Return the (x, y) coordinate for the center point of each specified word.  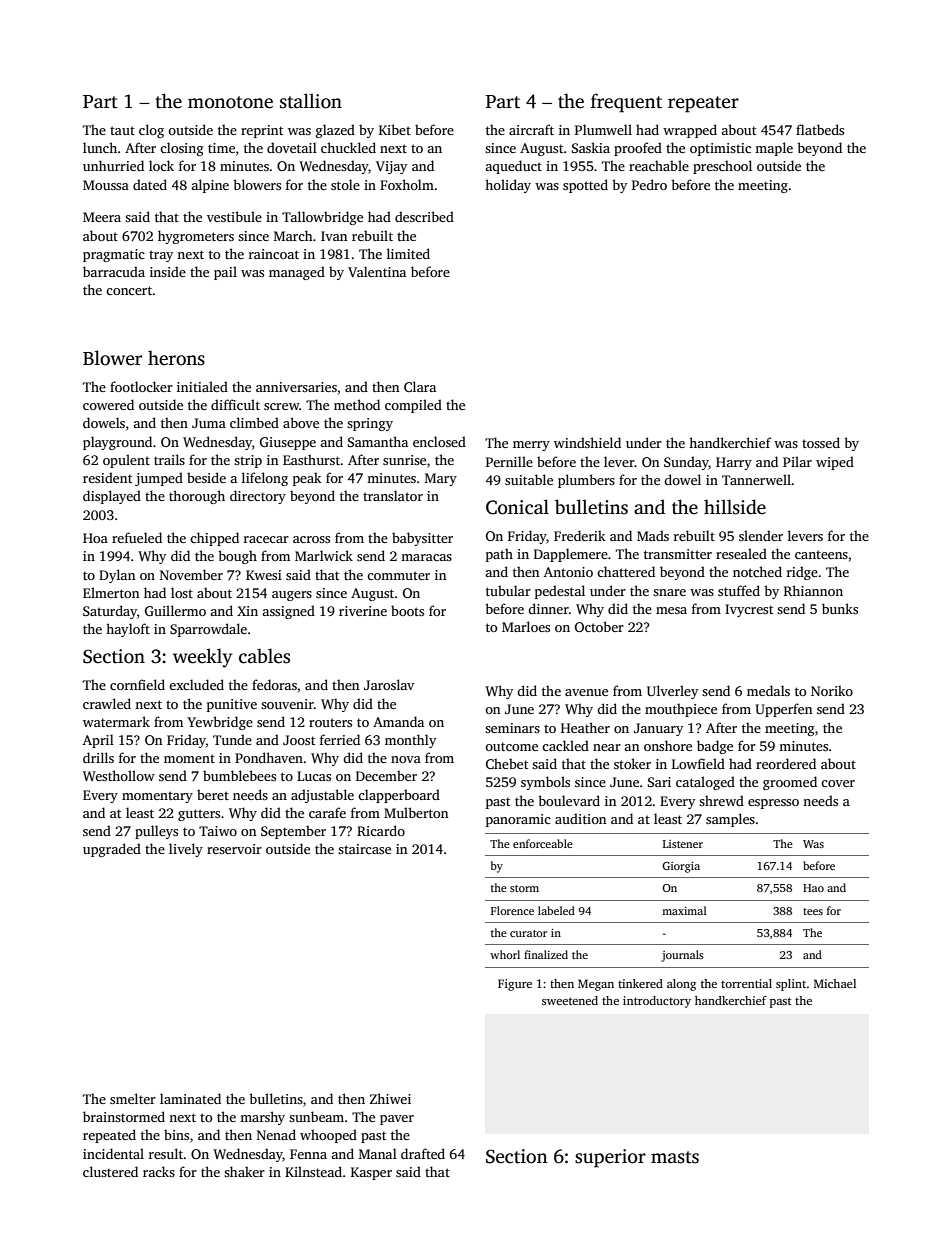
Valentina (377, 271)
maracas (426, 557)
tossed (821, 442)
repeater (703, 104)
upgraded (112, 850)
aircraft (531, 129)
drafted (423, 1153)
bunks (840, 608)
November (191, 574)
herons (176, 358)
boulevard (569, 800)
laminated (190, 1098)
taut (122, 130)
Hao (813, 888)
